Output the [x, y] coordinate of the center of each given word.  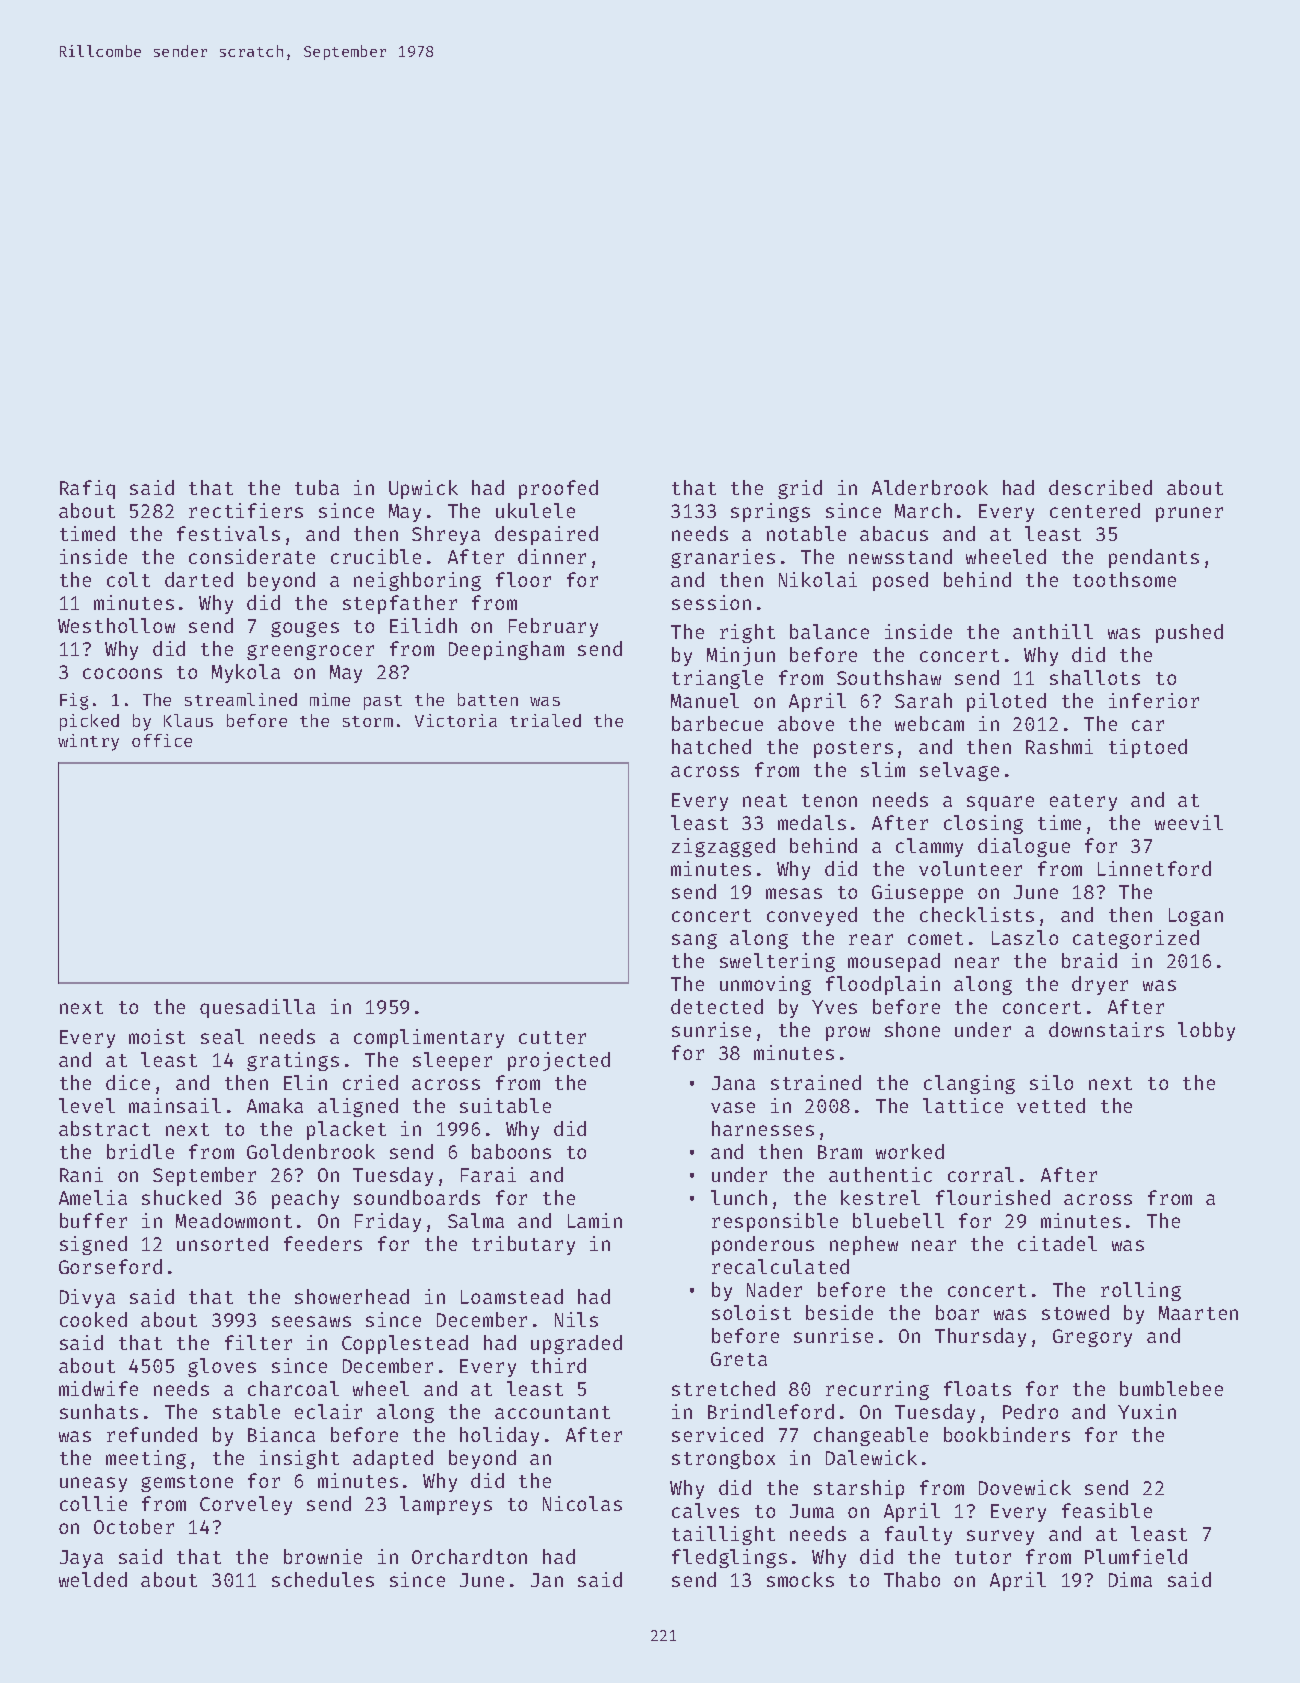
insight [299, 1459]
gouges [305, 629]
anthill [1053, 631]
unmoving [765, 985]
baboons [511, 1151]
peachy [305, 1199]
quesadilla [257, 1008]
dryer [1100, 985]
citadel [1057, 1243]
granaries [723, 558]
